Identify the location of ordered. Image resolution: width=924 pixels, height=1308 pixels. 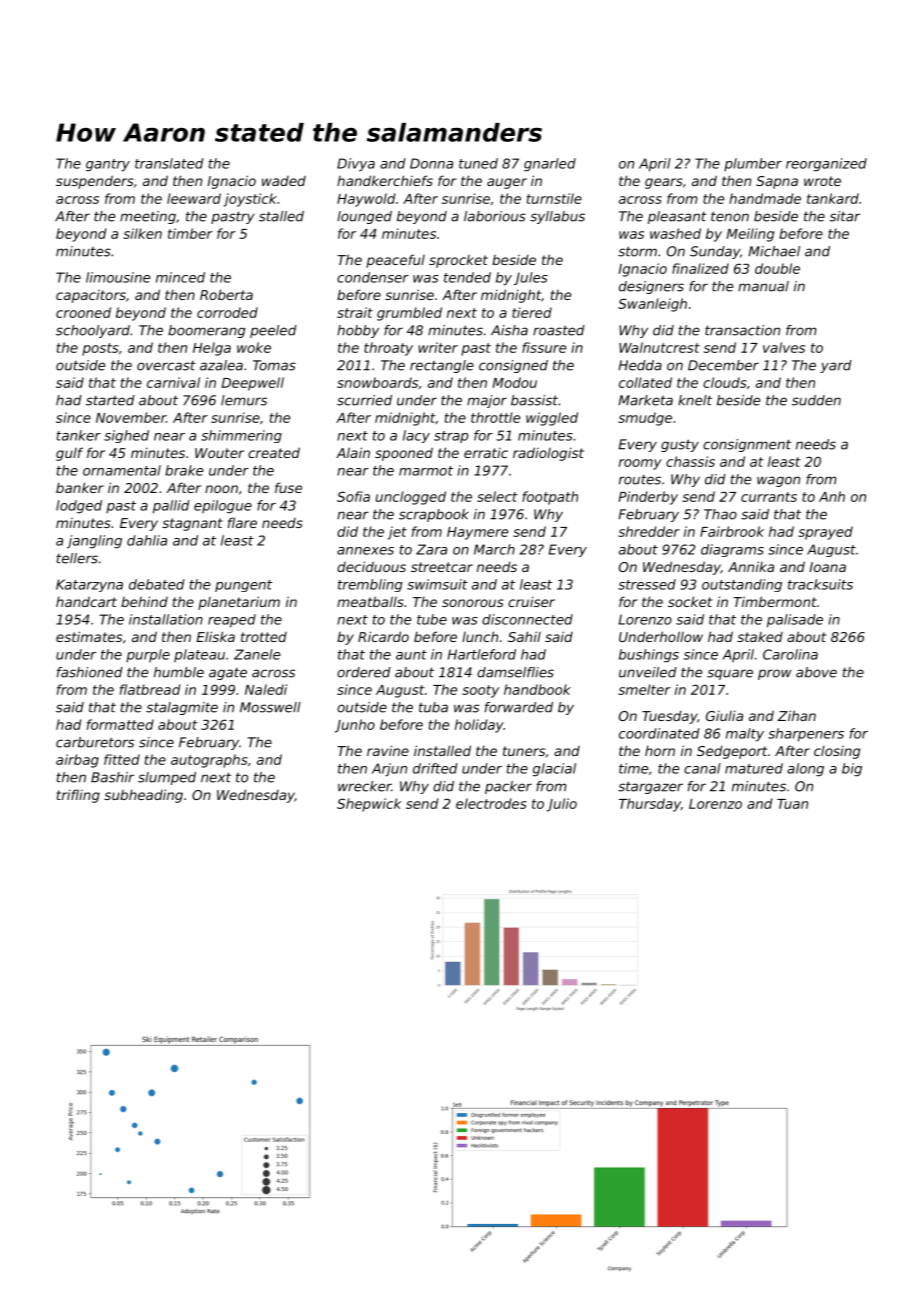
(364, 672).
